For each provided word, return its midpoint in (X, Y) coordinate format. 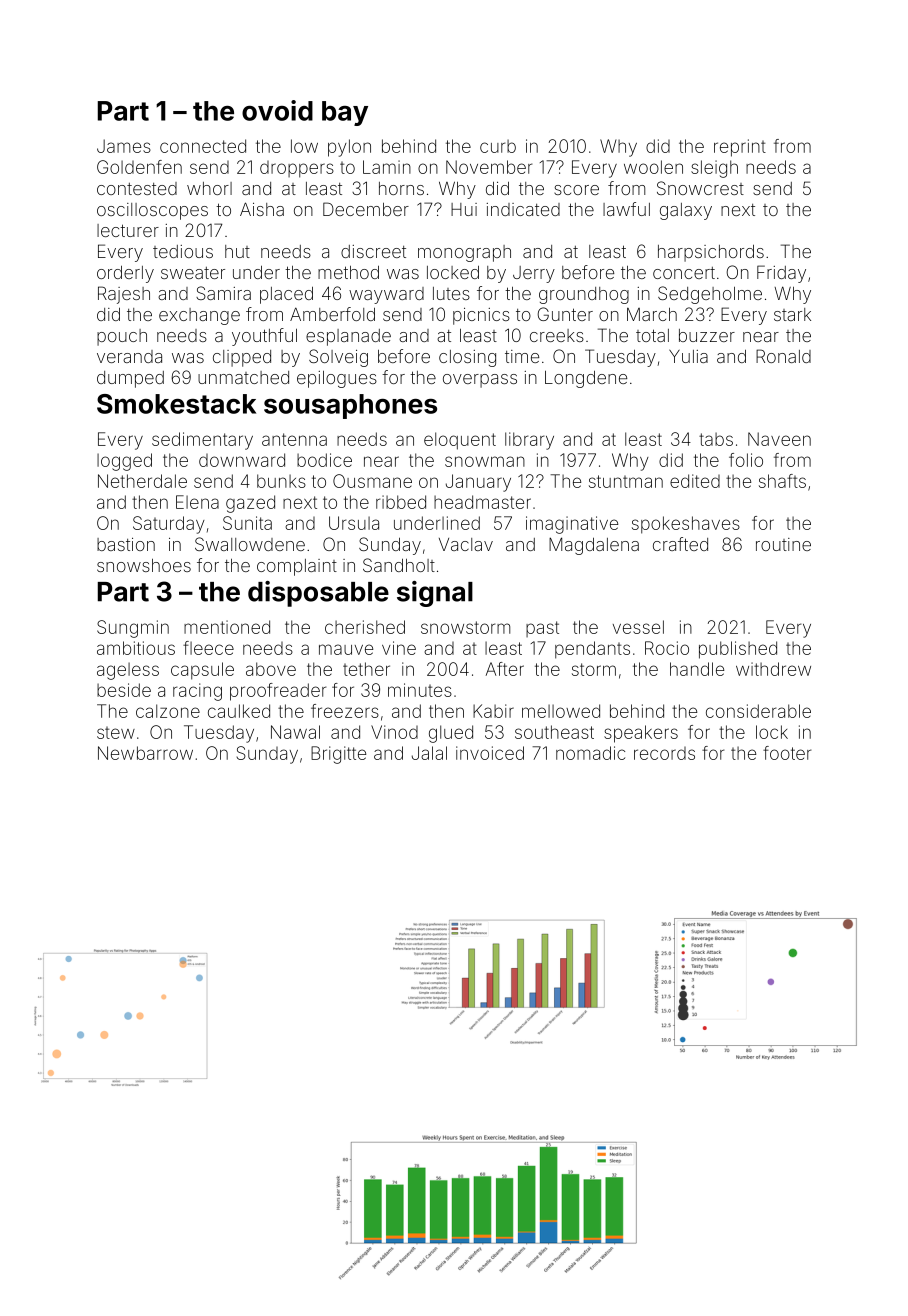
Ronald (783, 356)
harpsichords (711, 253)
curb (498, 146)
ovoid (277, 110)
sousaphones (350, 406)
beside (124, 690)
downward (242, 460)
